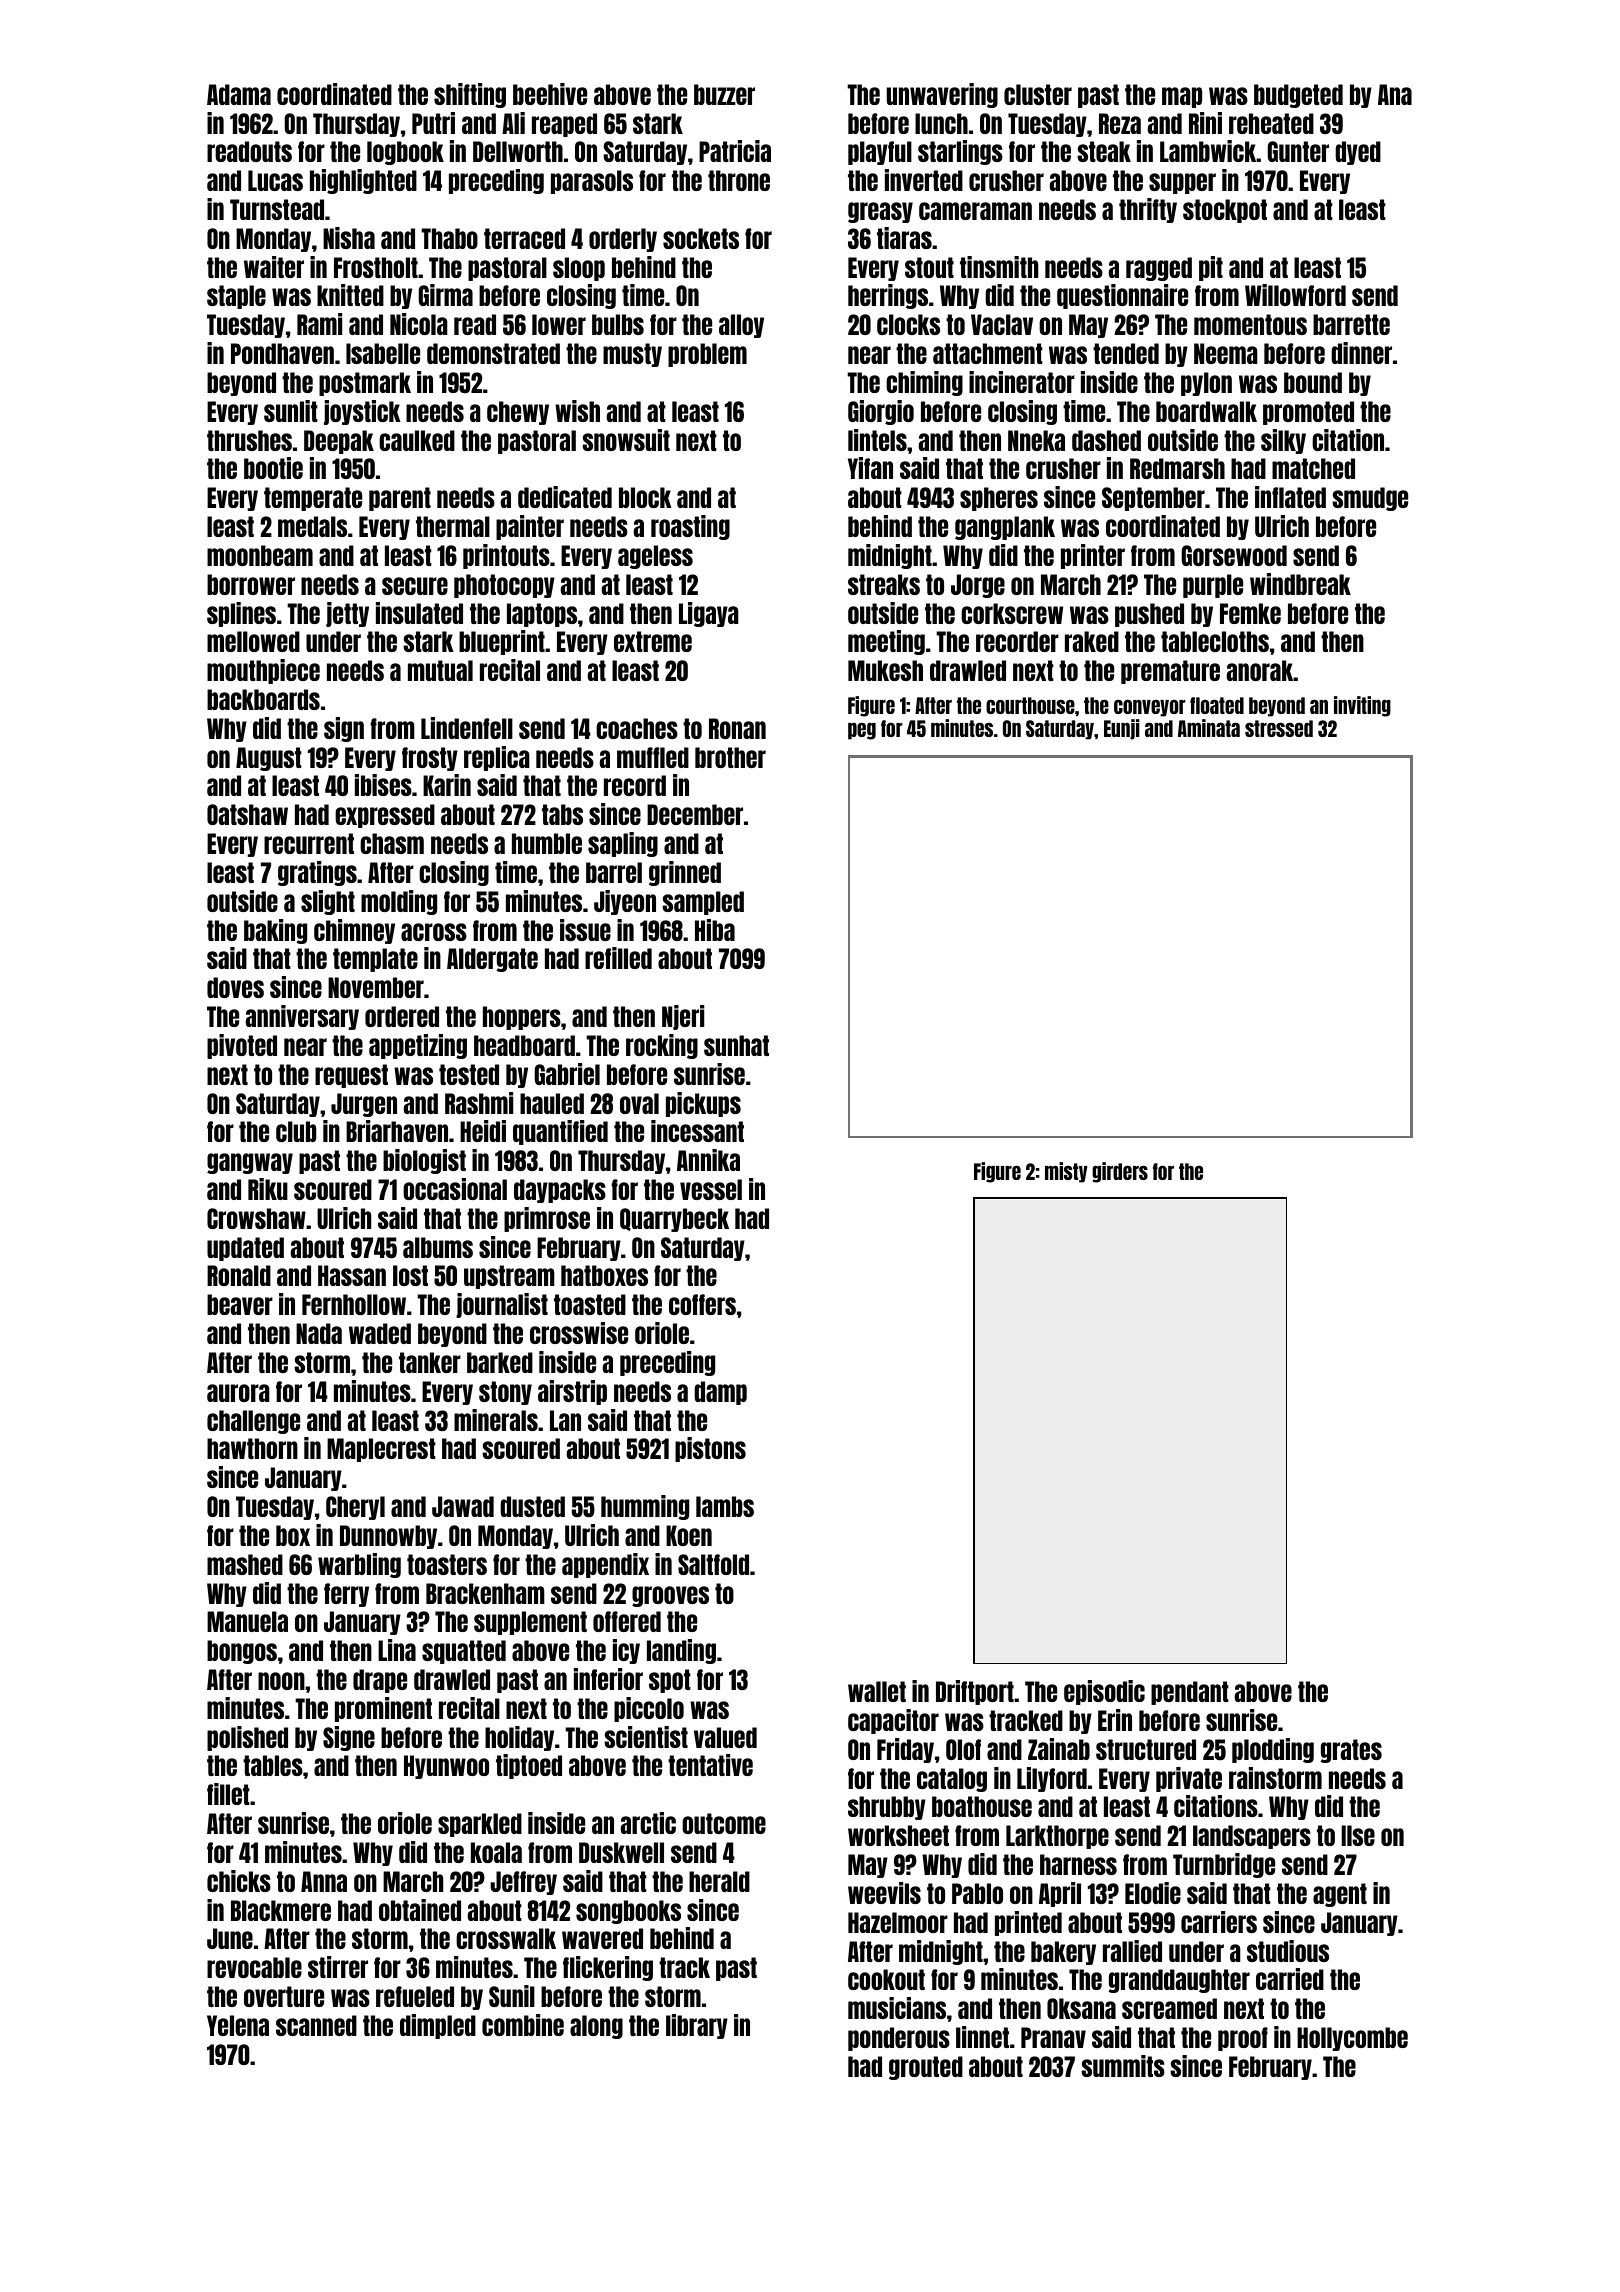 The width and height of the screenshot is (1620, 2292). What do you see at coordinates (1123, 2066) in the screenshot?
I see `summits` at bounding box center [1123, 2066].
